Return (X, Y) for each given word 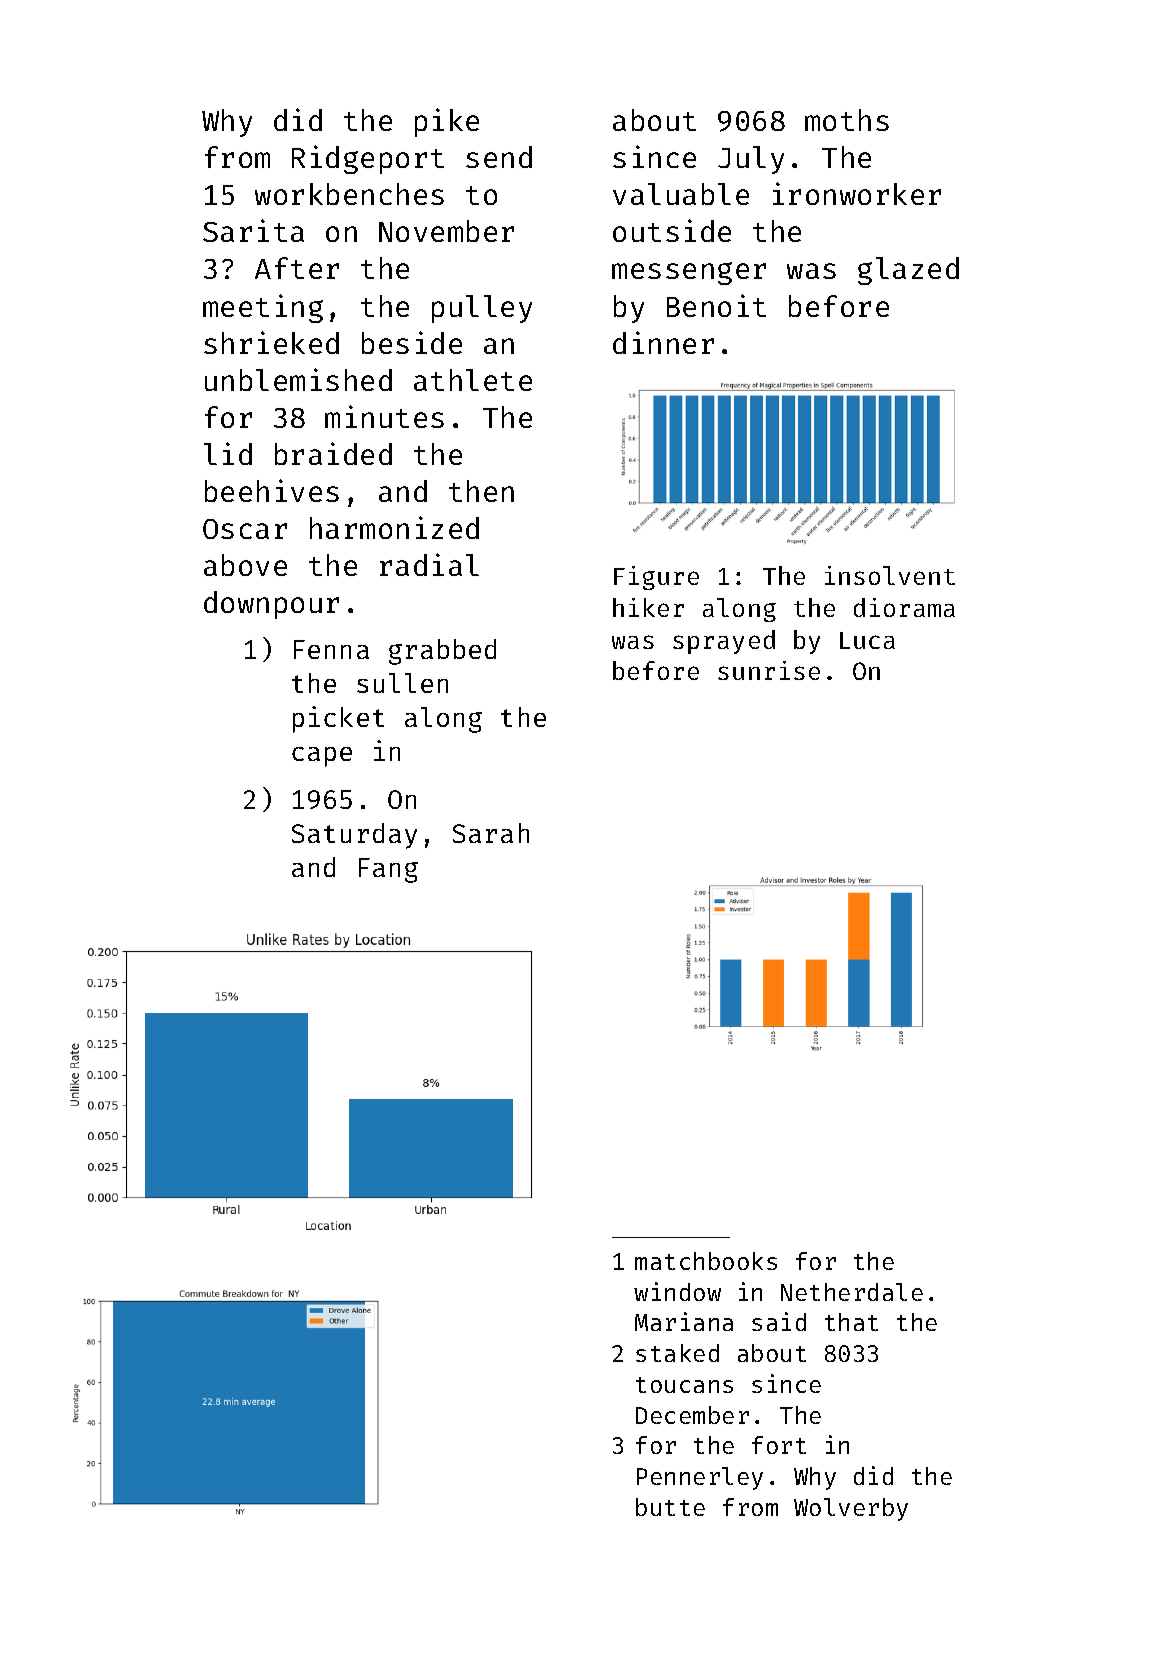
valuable (681, 194)
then (481, 491)
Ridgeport (368, 159)
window (677, 1291)
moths (847, 120)
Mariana (684, 1321)
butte (670, 1507)
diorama (904, 607)
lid (228, 453)
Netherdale (852, 1292)
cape (322, 757)
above (245, 565)
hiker (648, 607)
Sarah (491, 833)
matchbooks (706, 1261)
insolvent (890, 575)
